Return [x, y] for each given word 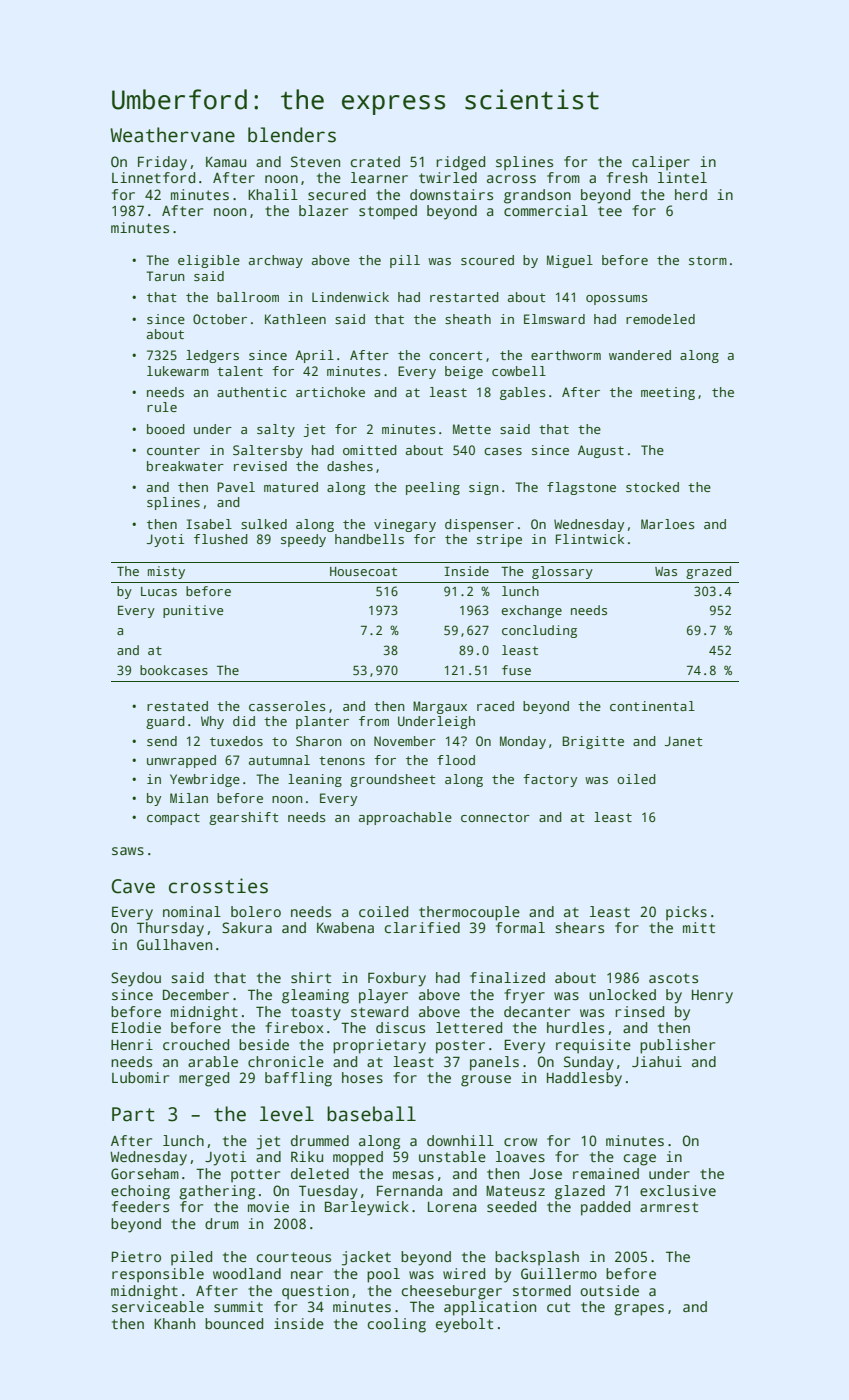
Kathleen [295, 319]
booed [166, 429]
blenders [292, 135]
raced [495, 706]
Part [133, 1114]
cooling [397, 1325]
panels [494, 1063]
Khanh [174, 1323]
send [162, 741]
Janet [684, 741]
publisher [677, 1046]
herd [691, 194]
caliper [661, 163]
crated [375, 161]
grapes [639, 1310]
